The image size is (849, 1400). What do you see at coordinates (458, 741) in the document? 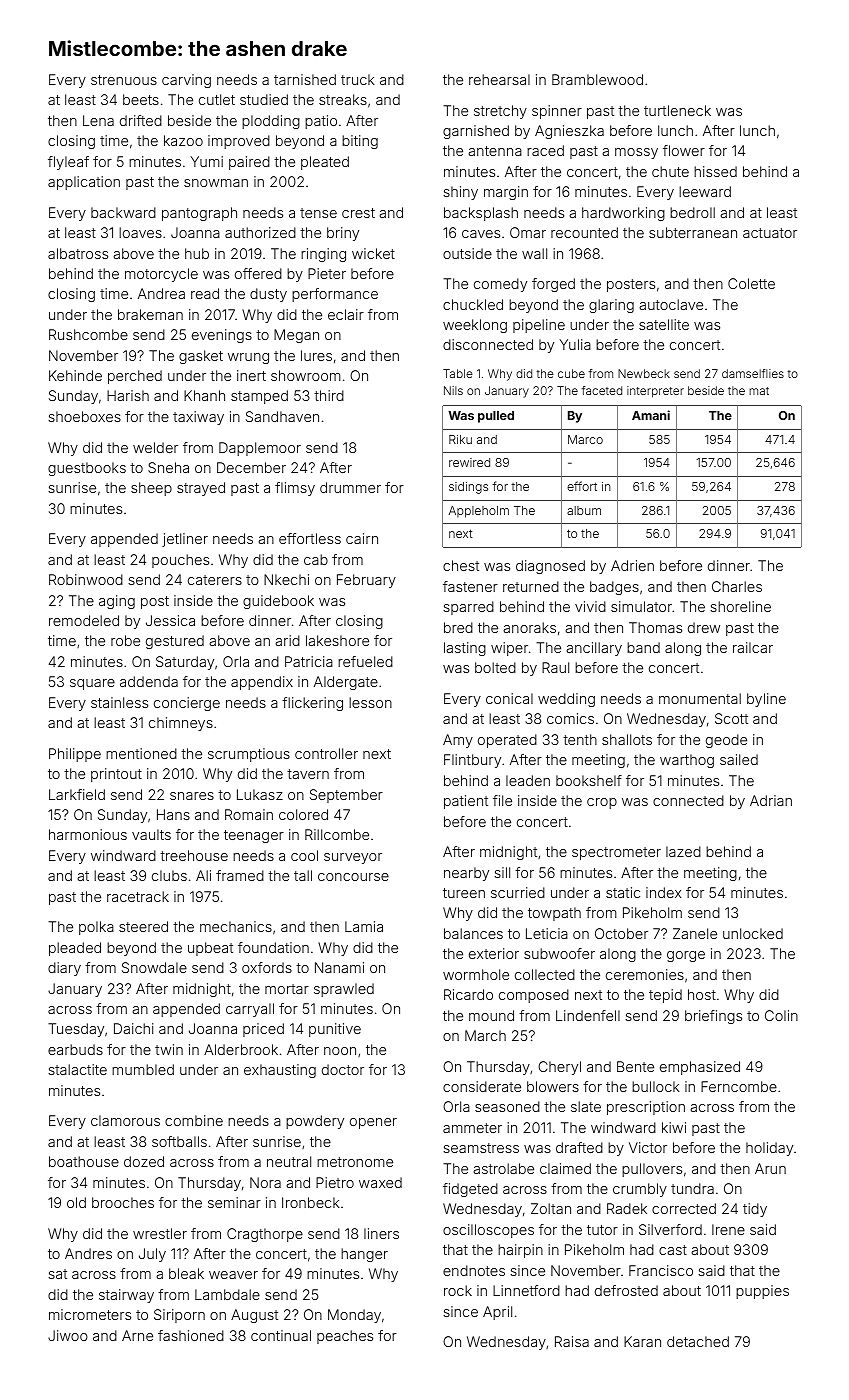
I see `Amy` at bounding box center [458, 741].
